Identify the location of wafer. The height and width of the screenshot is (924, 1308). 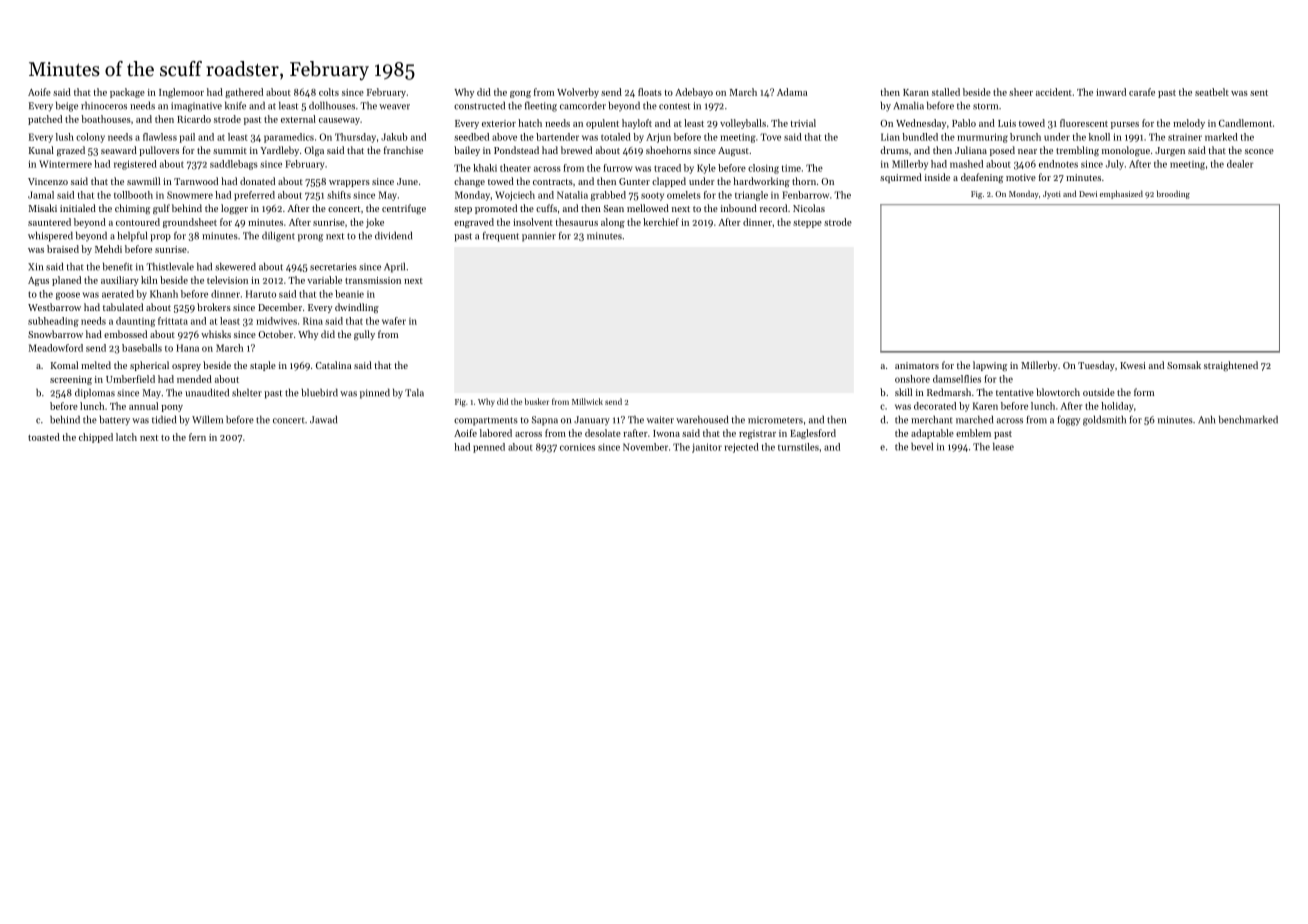
(394, 321).
